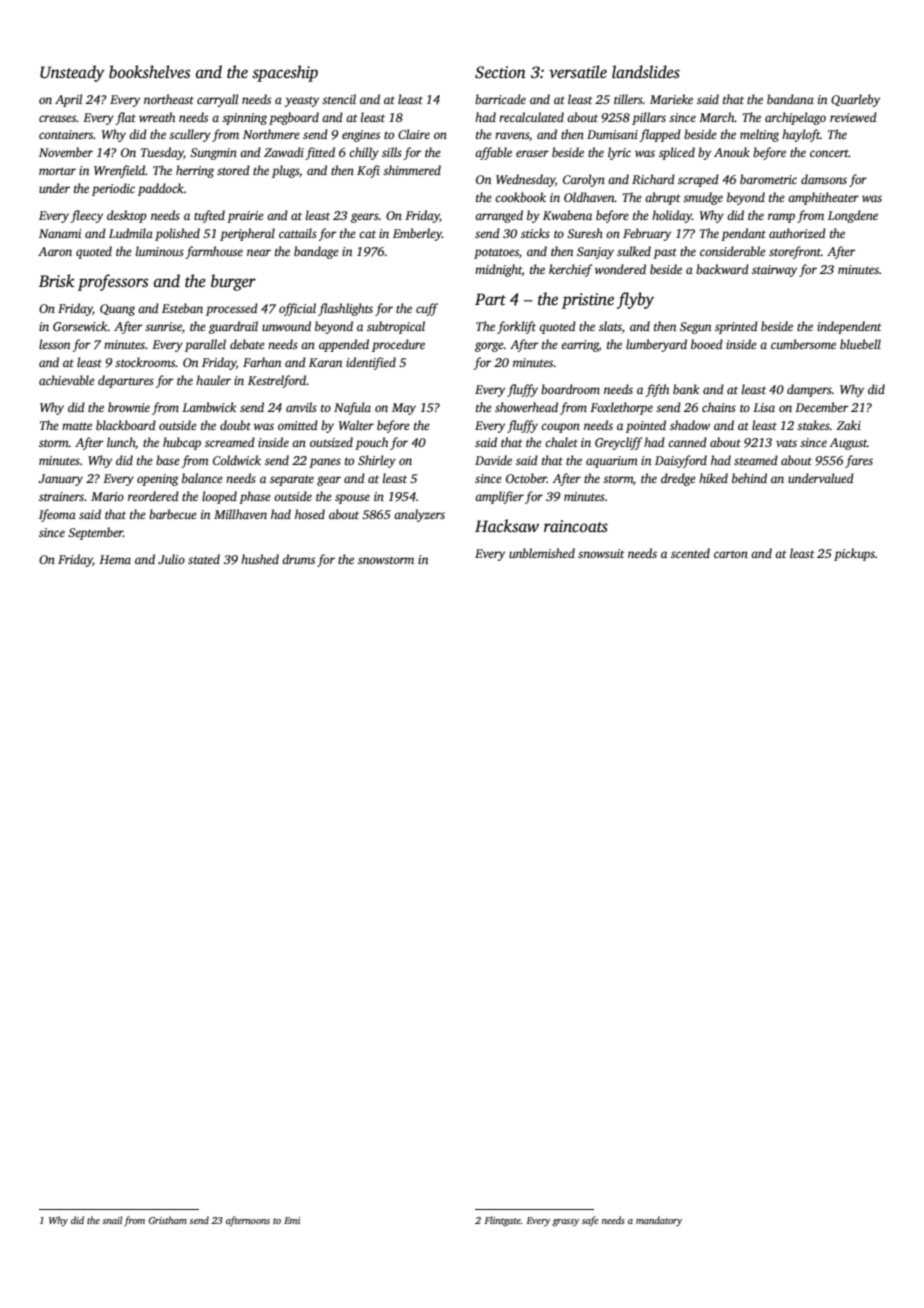  What do you see at coordinates (325, 463) in the screenshot?
I see `panes` at bounding box center [325, 463].
